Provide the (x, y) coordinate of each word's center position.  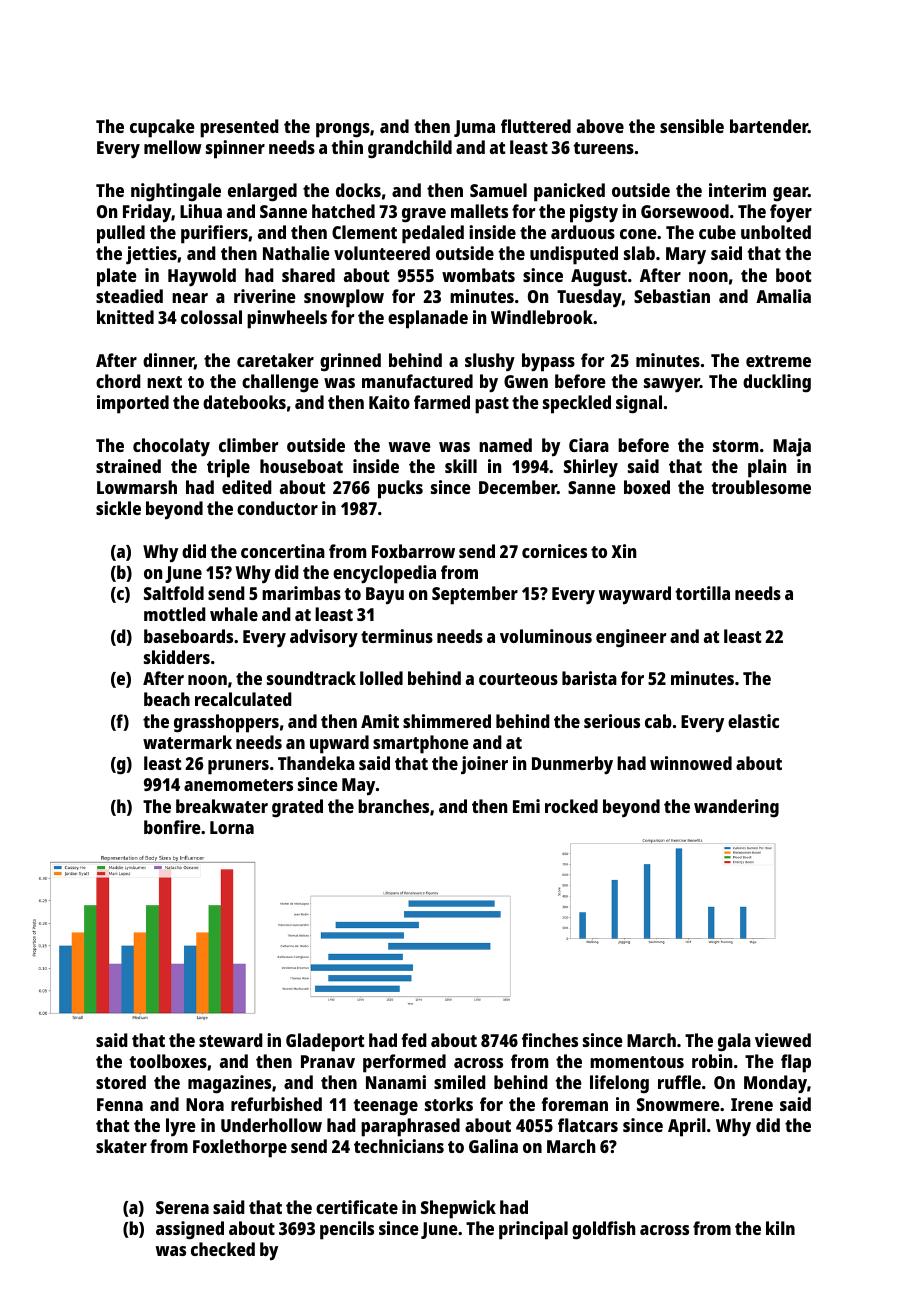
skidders (177, 657)
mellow (173, 147)
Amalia (783, 296)
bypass (548, 362)
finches (550, 1040)
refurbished (276, 1104)
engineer (631, 638)
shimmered (447, 721)
